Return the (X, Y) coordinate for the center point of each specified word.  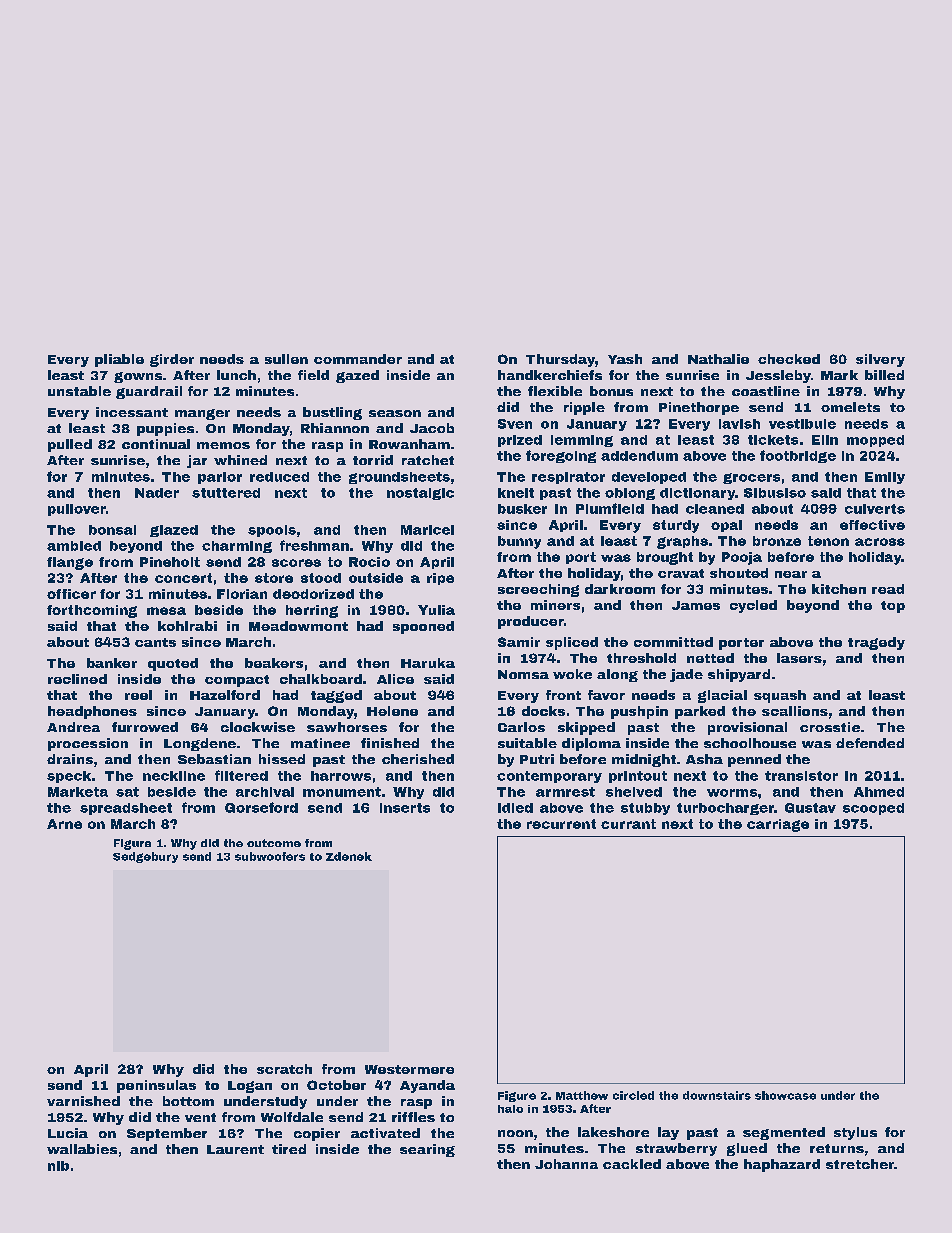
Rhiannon (335, 428)
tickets (773, 440)
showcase (785, 1095)
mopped (875, 441)
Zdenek (349, 856)
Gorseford (261, 807)
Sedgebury (145, 857)
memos (223, 445)
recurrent (561, 824)
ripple (584, 408)
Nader (157, 493)
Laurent (235, 1149)
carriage (778, 825)
